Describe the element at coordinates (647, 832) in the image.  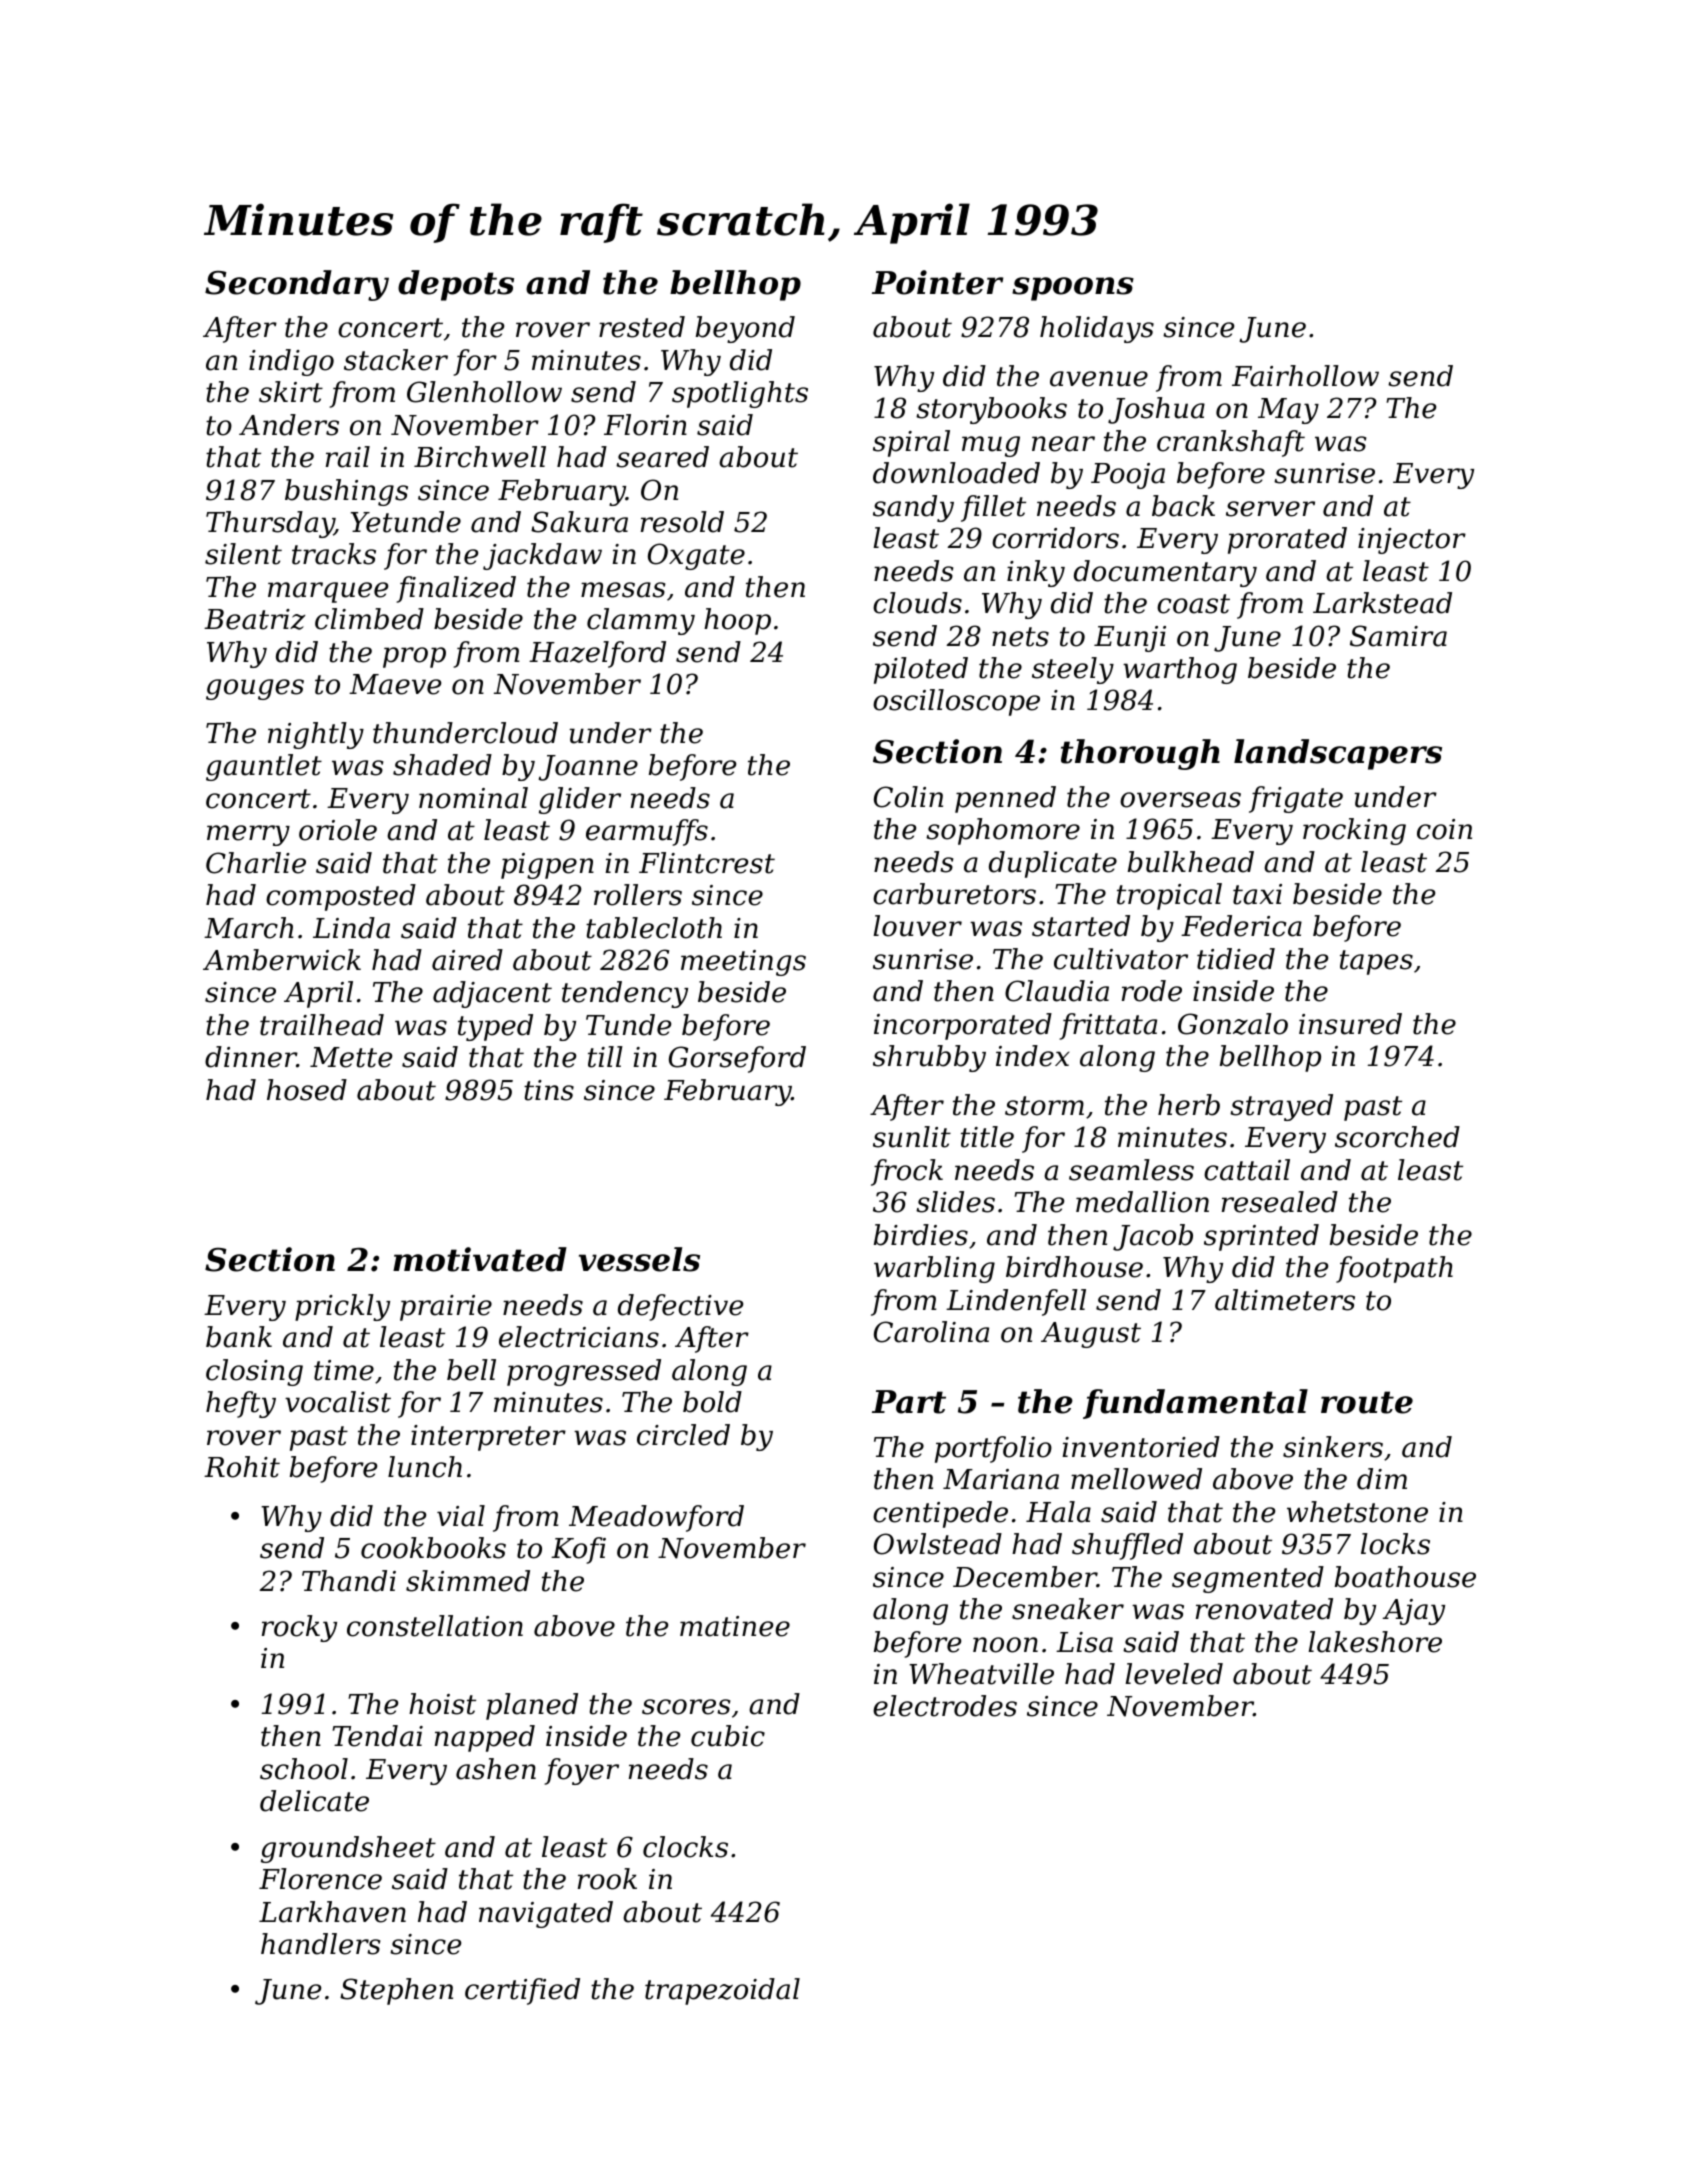
I see `earmuffs` at that location.
